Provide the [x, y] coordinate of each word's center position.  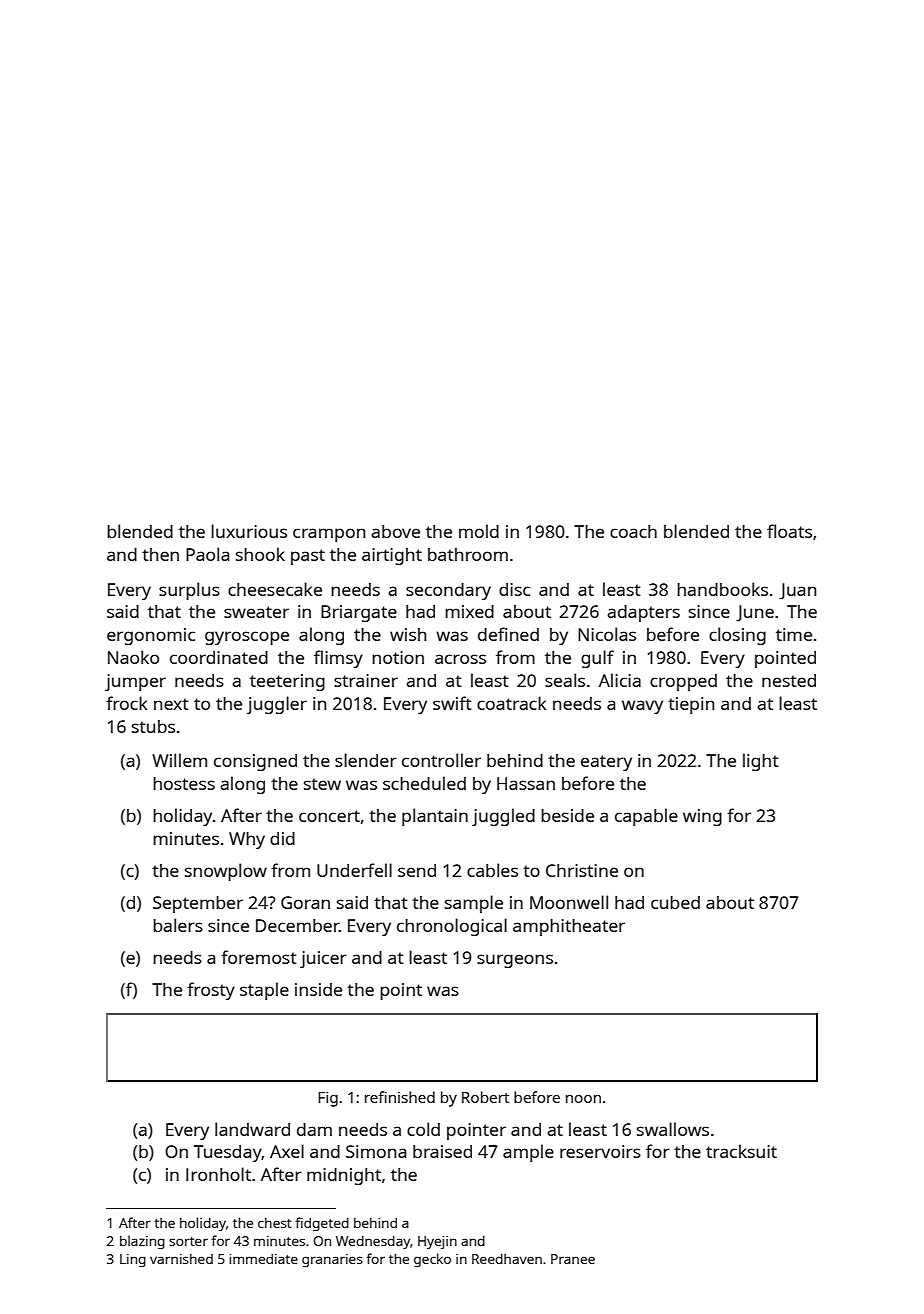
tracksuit [741, 1151]
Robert [485, 1097]
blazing [142, 1242]
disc [514, 589]
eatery [606, 763]
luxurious [249, 531]
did [282, 838]
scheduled [424, 783]
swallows [673, 1129]
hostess [184, 783]
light [761, 762]
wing [702, 817]
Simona [376, 1151]
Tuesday [228, 1153]
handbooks [722, 589]
